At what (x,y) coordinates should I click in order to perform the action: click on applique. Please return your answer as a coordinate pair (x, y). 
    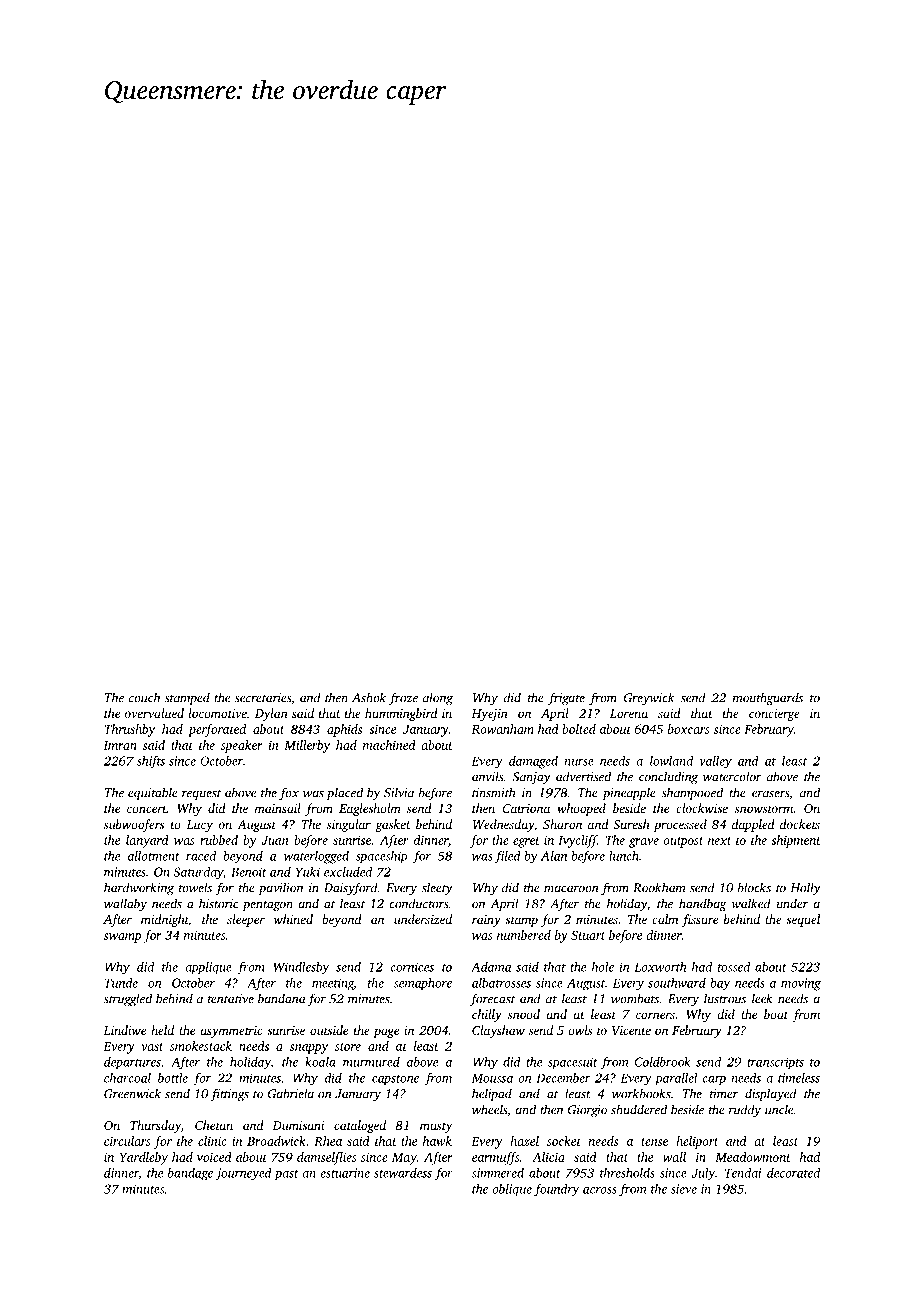
    Looking at the image, I should click on (208, 968).
